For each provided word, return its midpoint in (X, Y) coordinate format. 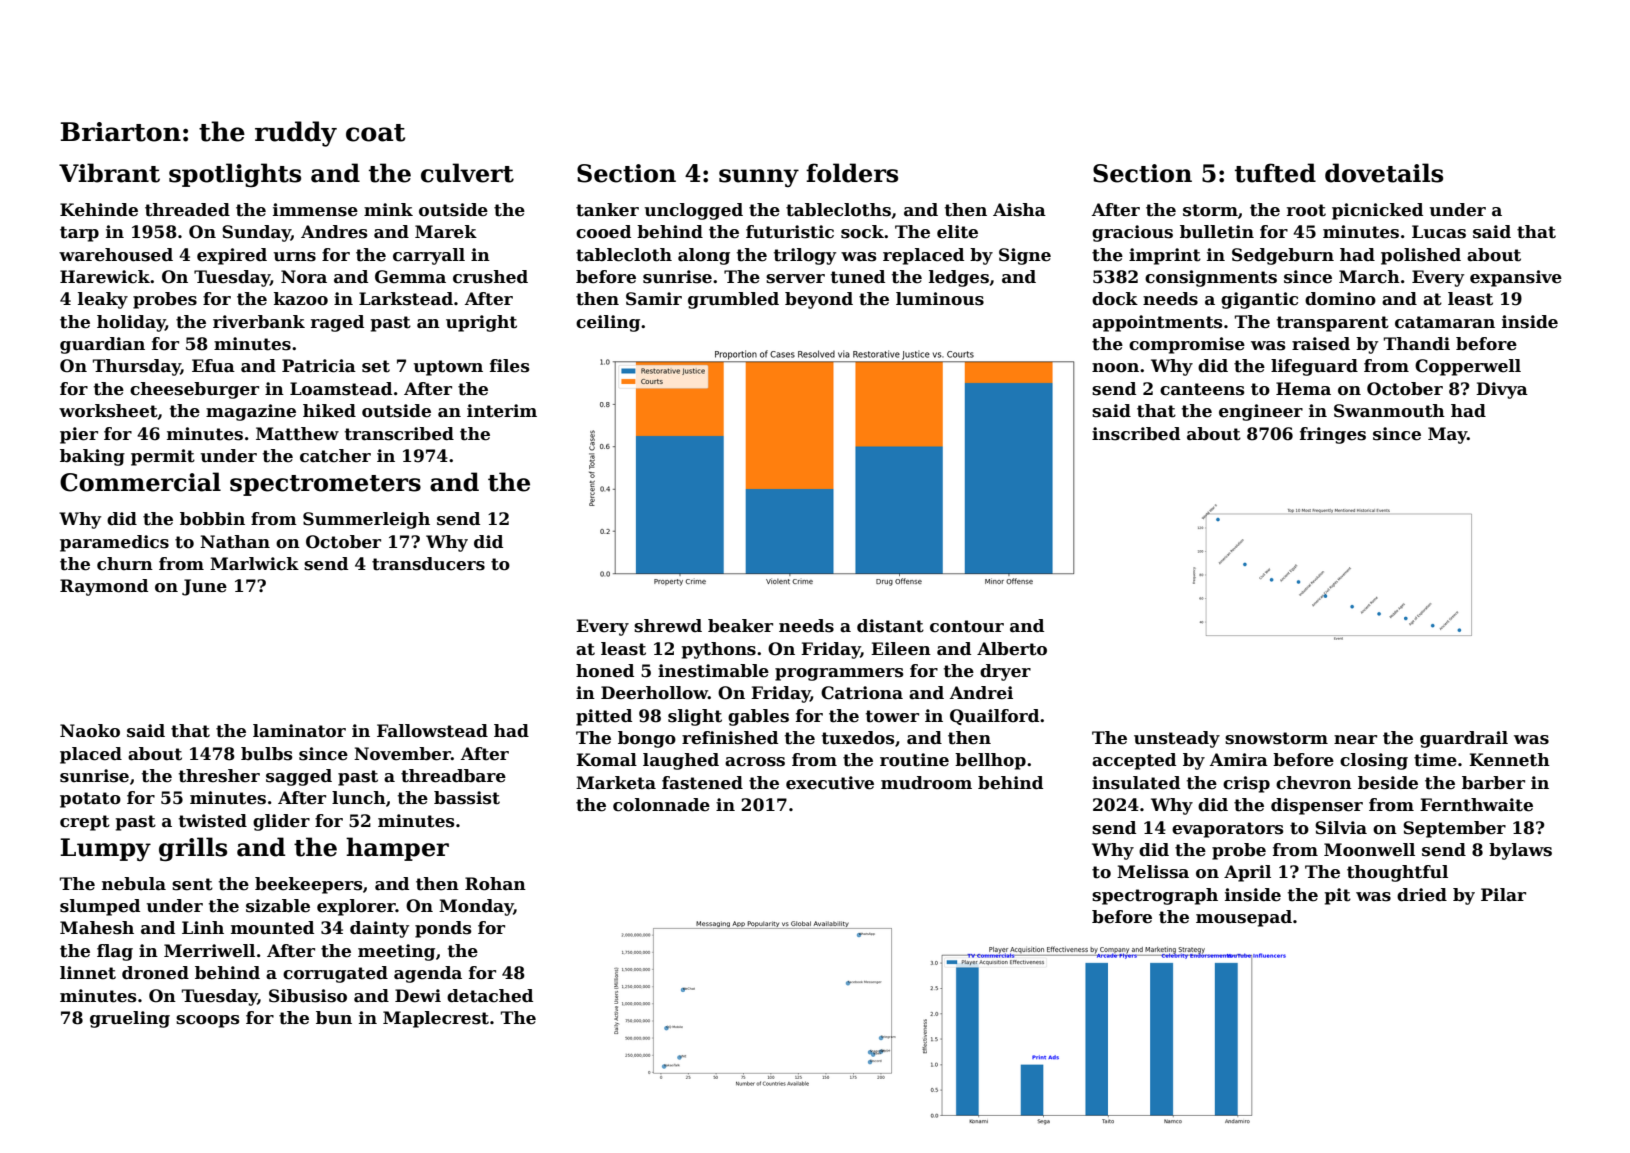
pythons (718, 650)
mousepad (1244, 918)
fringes (1333, 435)
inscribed (1136, 434)
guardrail (1464, 739)
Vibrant (109, 173)
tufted (1275, 173)
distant (890, 626)
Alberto (1012, 649)
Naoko (90, 731)
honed (605, 671)
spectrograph (1155, 896)
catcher (335, 456)
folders (852, 173)
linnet (88, 973)
